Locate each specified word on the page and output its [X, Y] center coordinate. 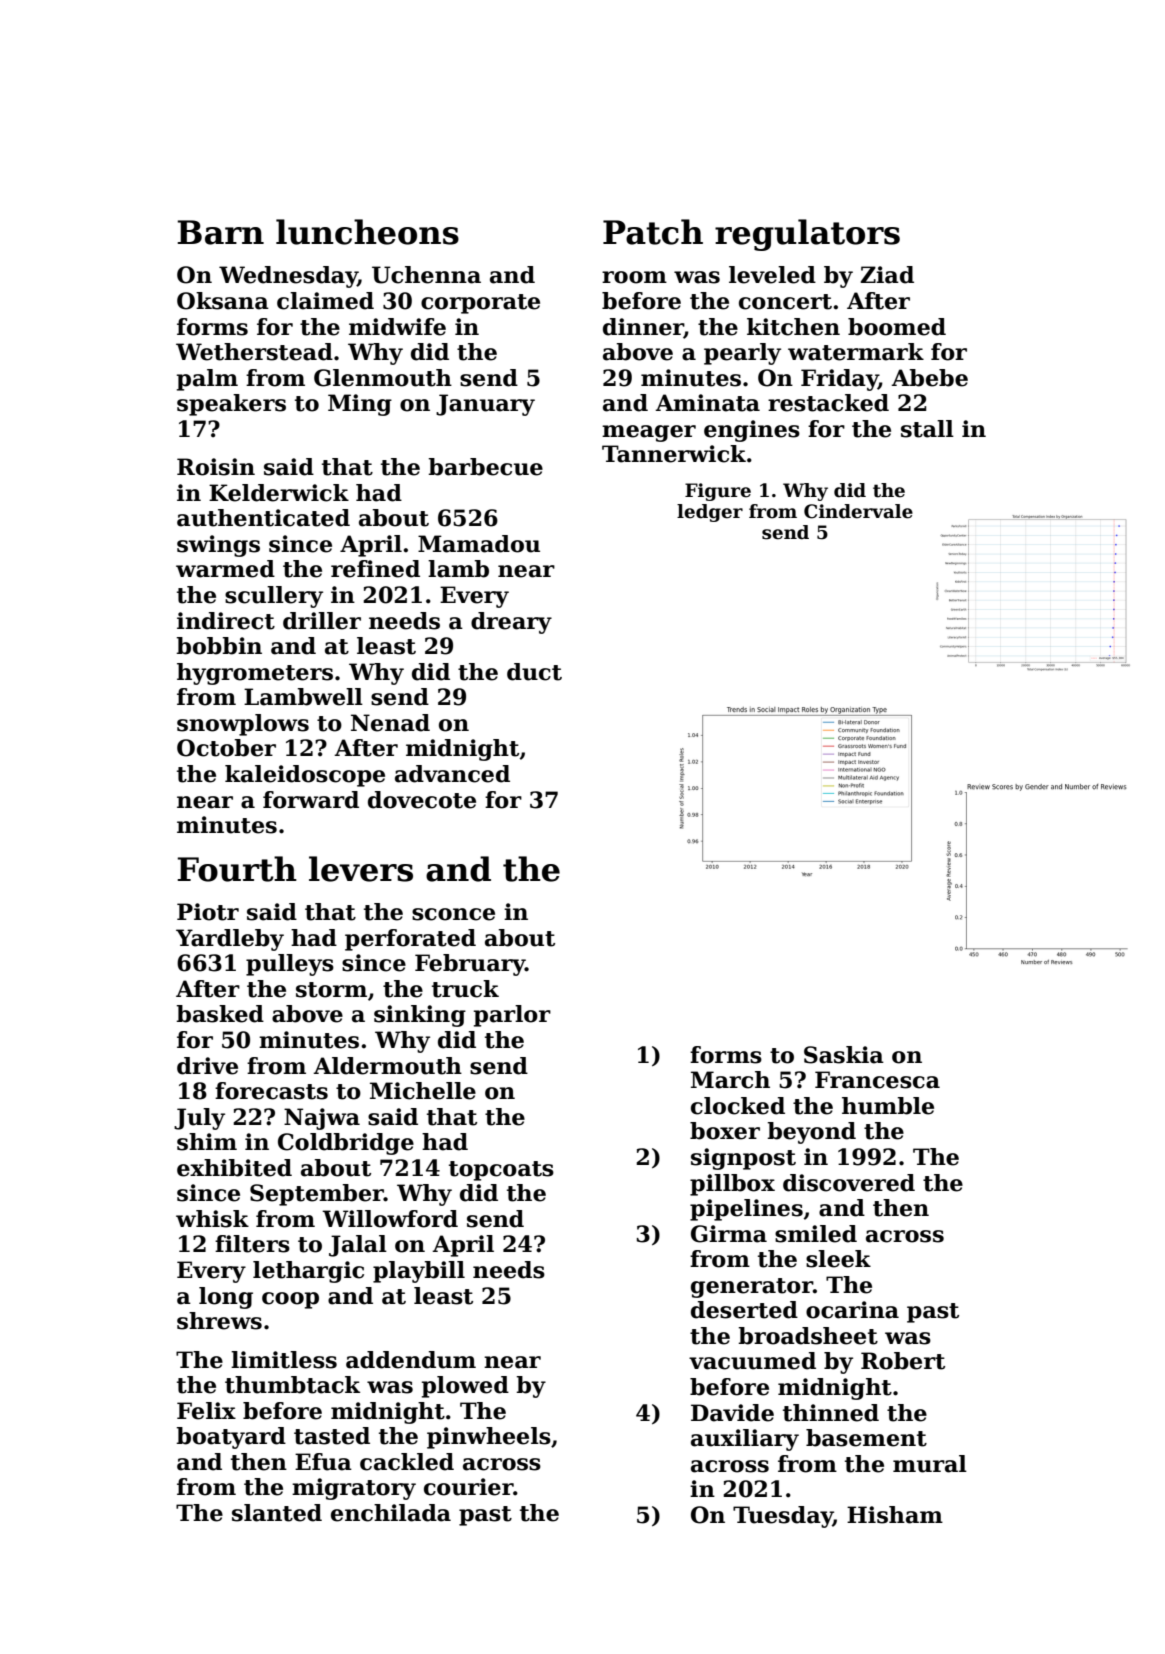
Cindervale [858, 511]
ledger [710, 513]
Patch [653, 232]
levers [361, 869]
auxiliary [745, 1440]
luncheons [367, 232]
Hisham [895, 1515]
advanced [452, 774]
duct [534, 672]
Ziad [887, 275]
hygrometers [255, 674]
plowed [465, 1387]
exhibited [234, 1168]
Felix [206, 1411]
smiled [816, 1234]
